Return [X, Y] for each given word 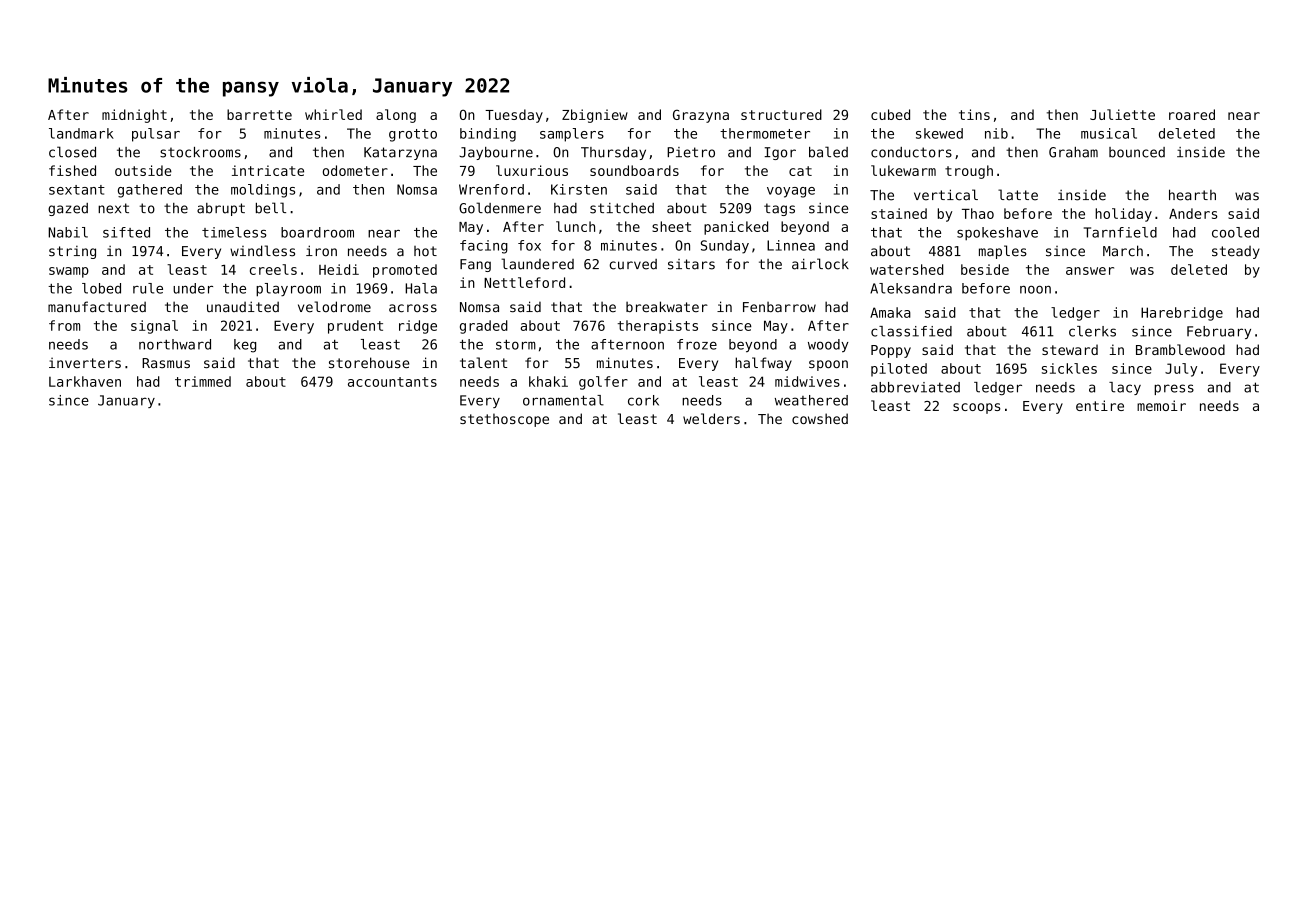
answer [1090, 271]
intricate [268, 170]
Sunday [725, 247]
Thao [978, 213]
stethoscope [504, 420]
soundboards [634, 170]
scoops [976, 408]
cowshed [820, 418]
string [72, 252]
